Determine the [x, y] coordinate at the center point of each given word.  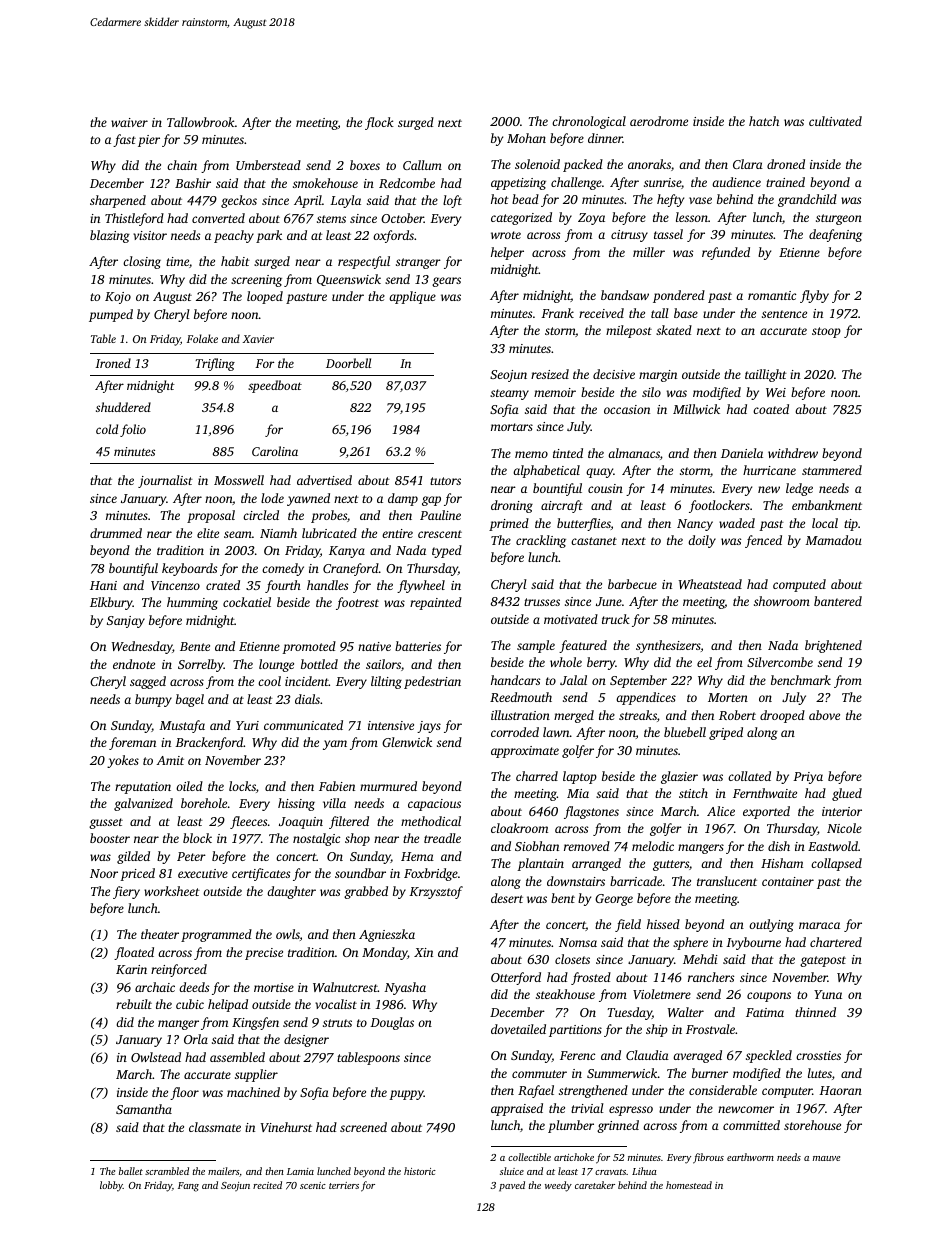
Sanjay [126, 622]
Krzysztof [436, 892]
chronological [589, 122]
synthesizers [668, 646]
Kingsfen [255, 1023]
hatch [764, 121]
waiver [129, 122]
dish [779, 846]
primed [509, 524]
